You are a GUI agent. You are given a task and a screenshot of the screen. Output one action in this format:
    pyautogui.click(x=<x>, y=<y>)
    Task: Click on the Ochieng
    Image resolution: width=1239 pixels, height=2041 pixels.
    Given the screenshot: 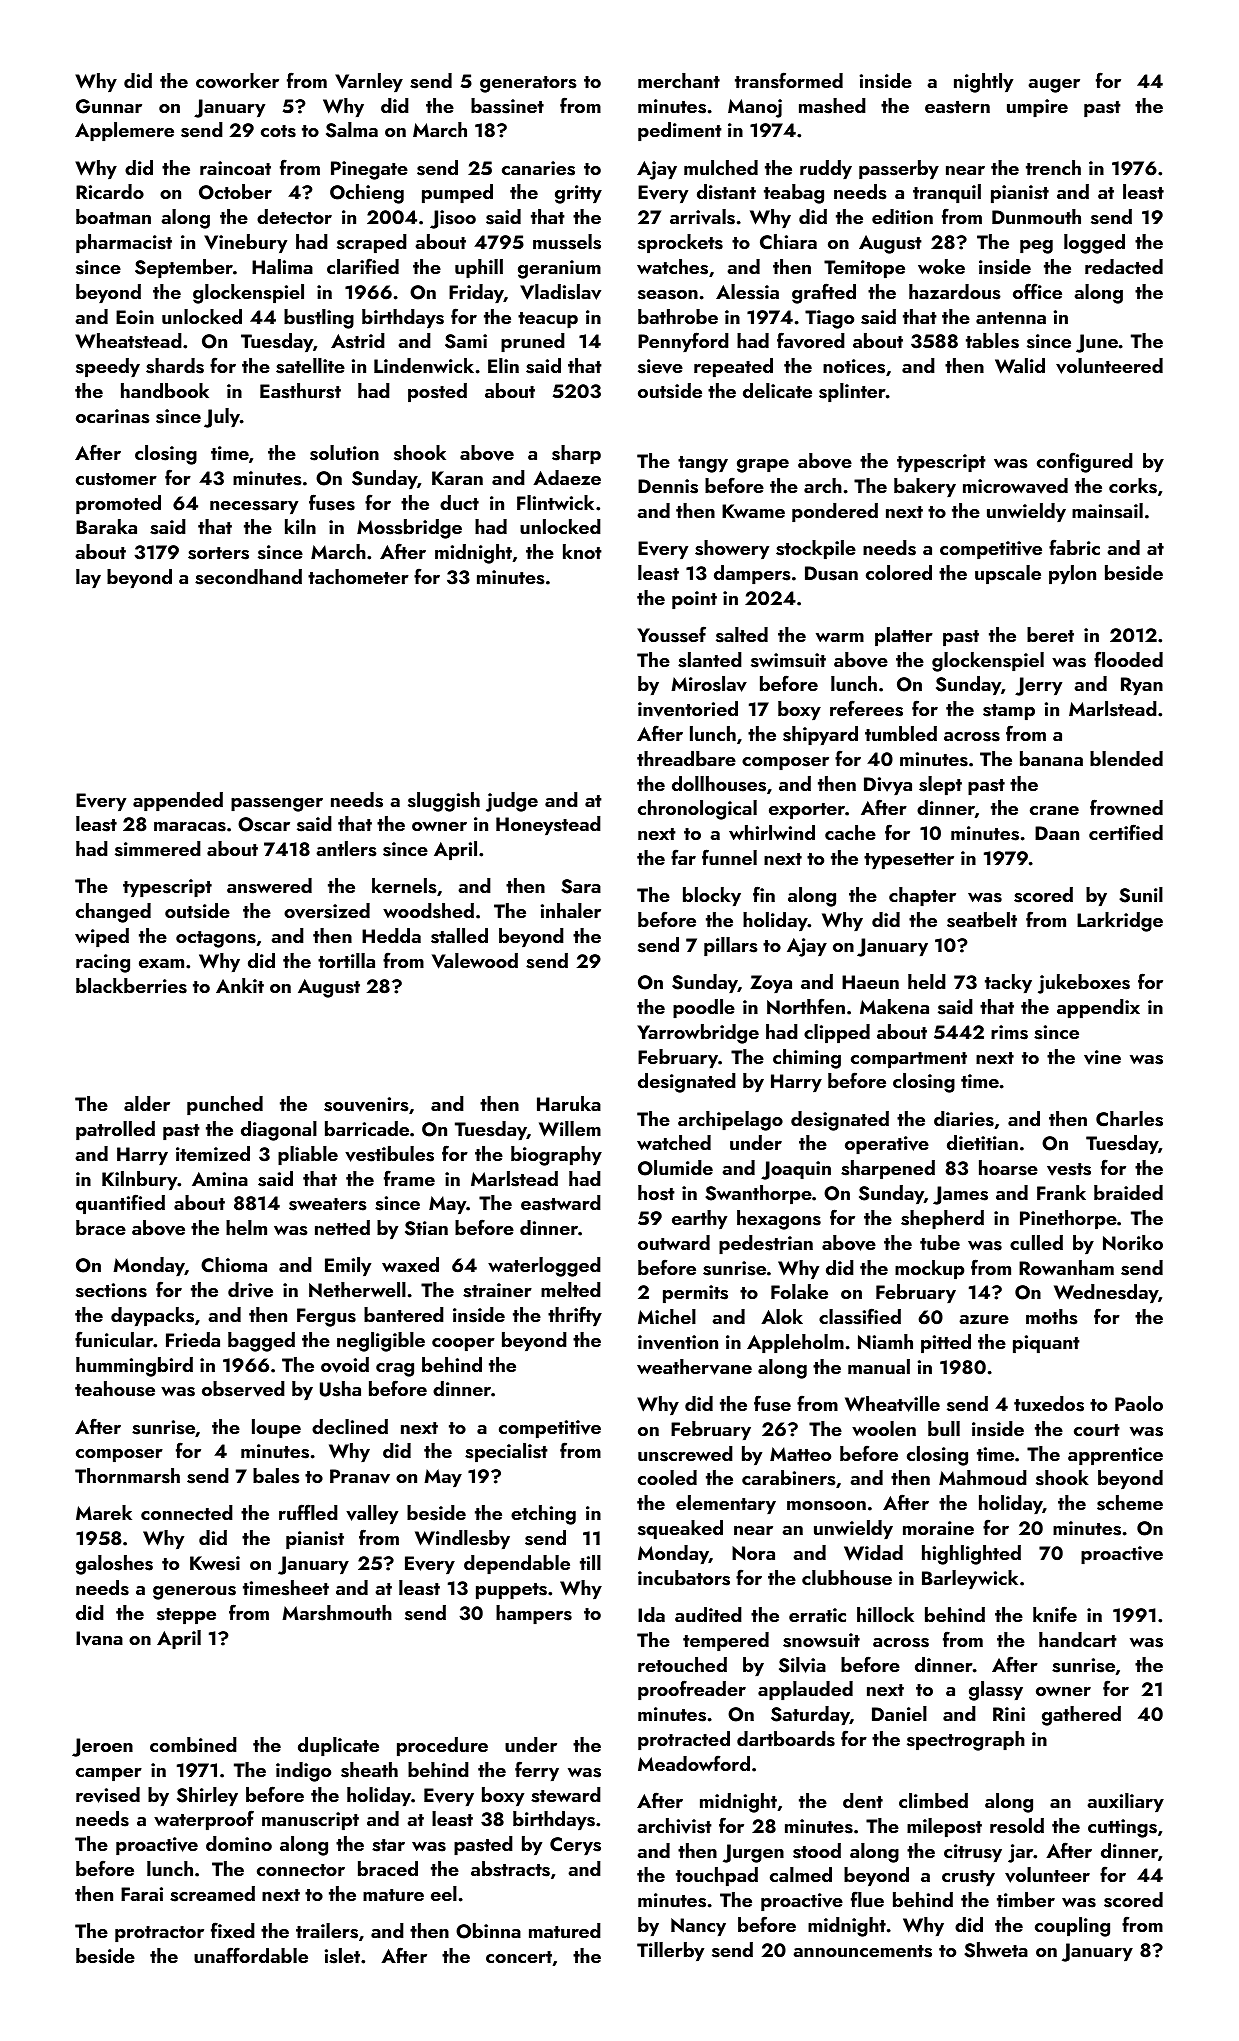 What is the action you would take?
    pyautogui.click(x=367, y=194)
